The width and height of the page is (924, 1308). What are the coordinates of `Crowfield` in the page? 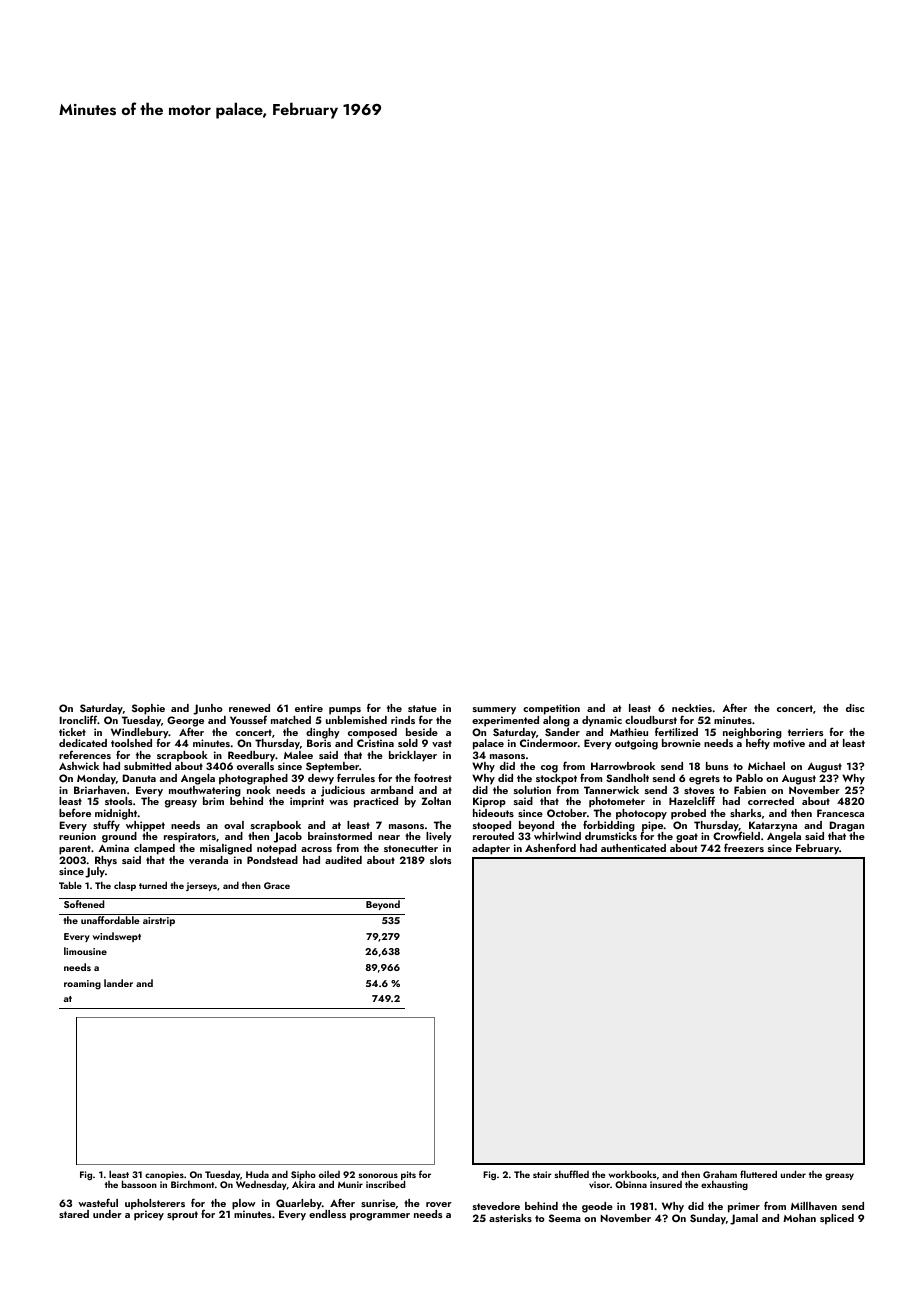 It's located at (736, 836).
